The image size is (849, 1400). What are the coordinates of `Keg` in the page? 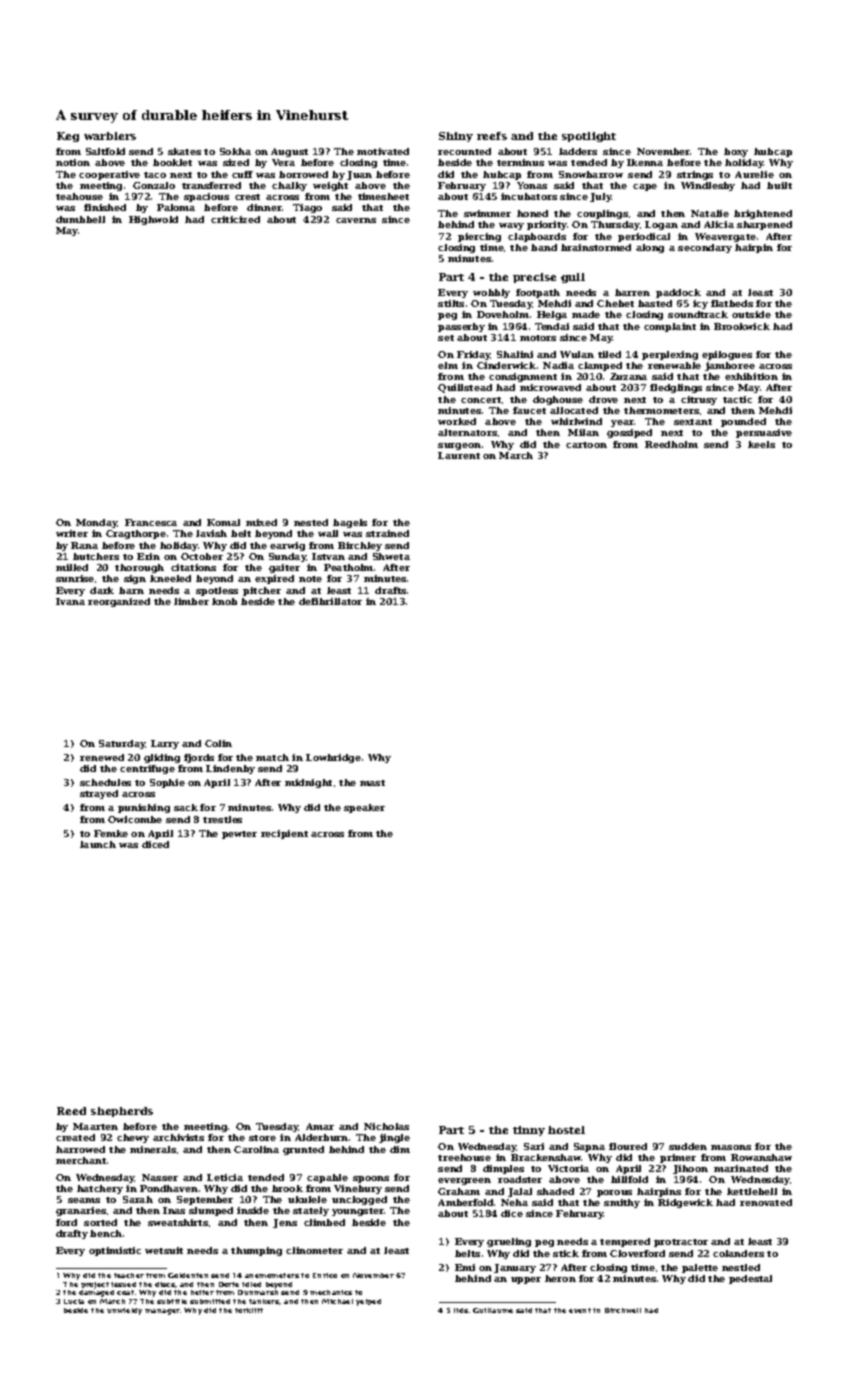 It's located at (68, 137).
